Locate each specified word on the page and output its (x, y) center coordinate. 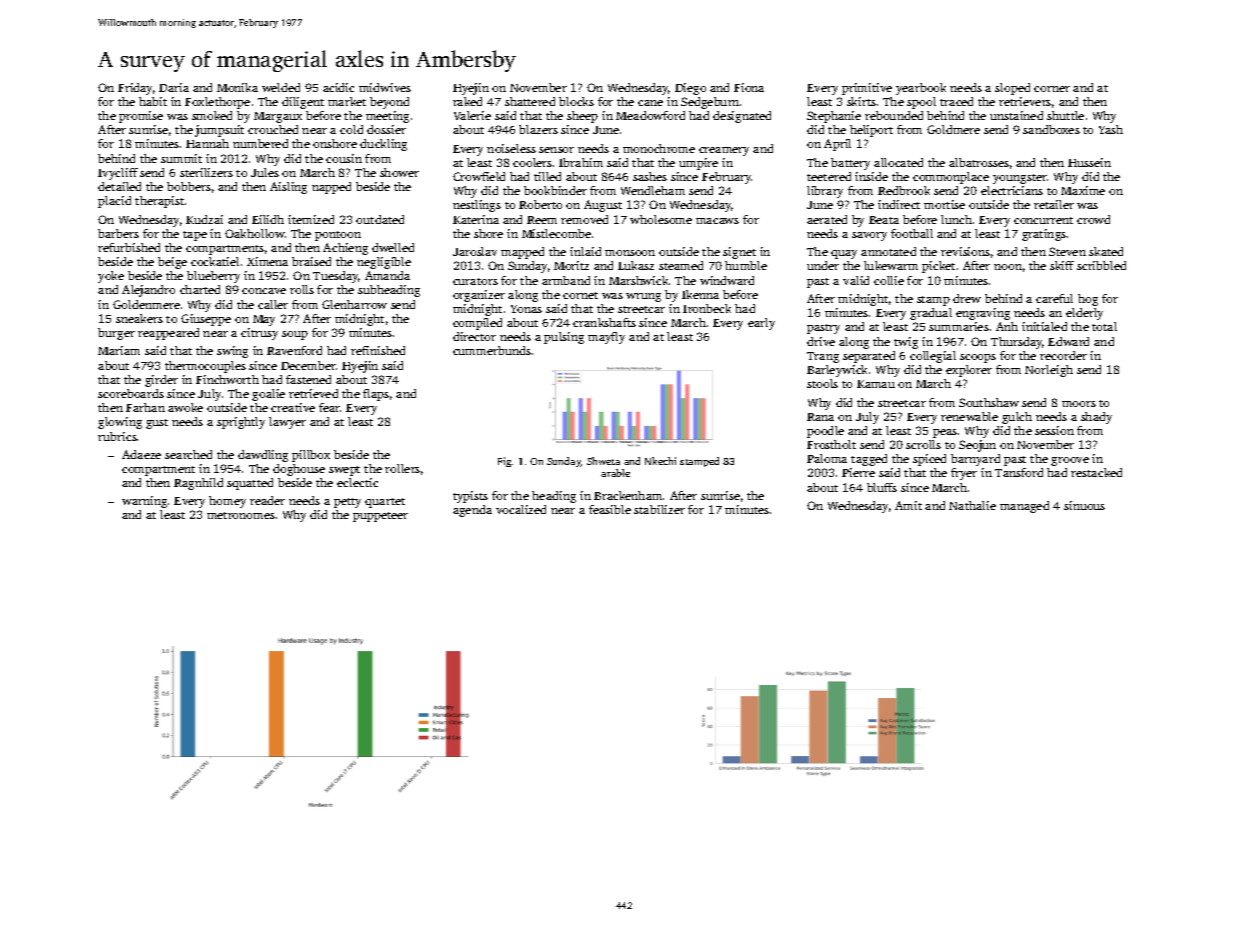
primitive (867, 89)
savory (869, 236)
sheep (582, 117)
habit (153, 101)
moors (1079, 404)
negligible (384, 263)
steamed (681, 265)
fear (329, 407)
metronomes (241, 515)
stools (822, 383)
